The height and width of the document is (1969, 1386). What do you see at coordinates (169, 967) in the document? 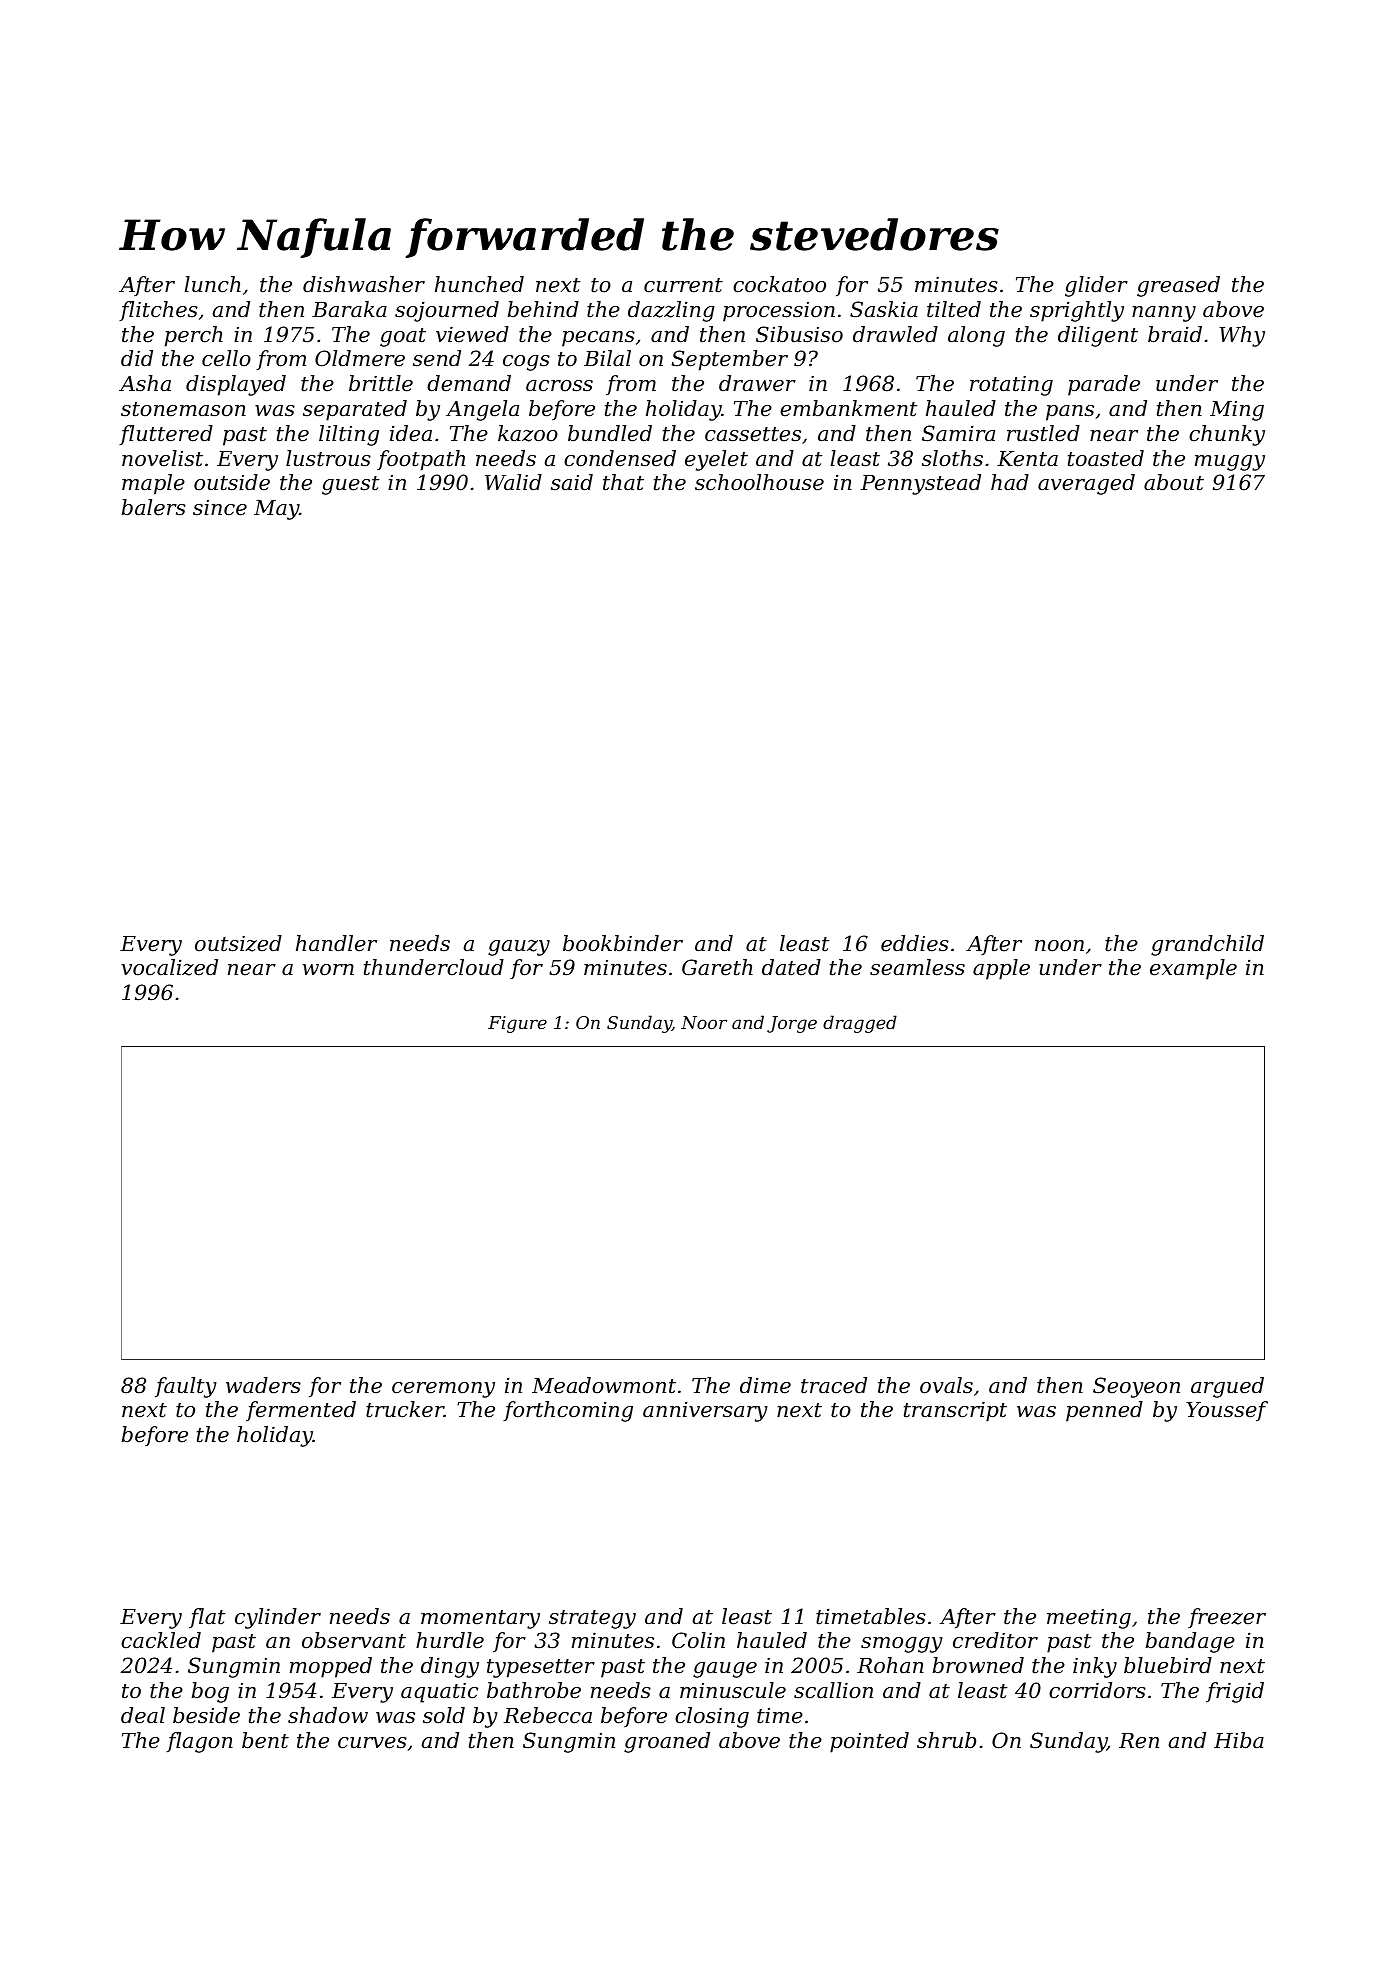
I see `vocalized` at bounding box center [169, 967].
